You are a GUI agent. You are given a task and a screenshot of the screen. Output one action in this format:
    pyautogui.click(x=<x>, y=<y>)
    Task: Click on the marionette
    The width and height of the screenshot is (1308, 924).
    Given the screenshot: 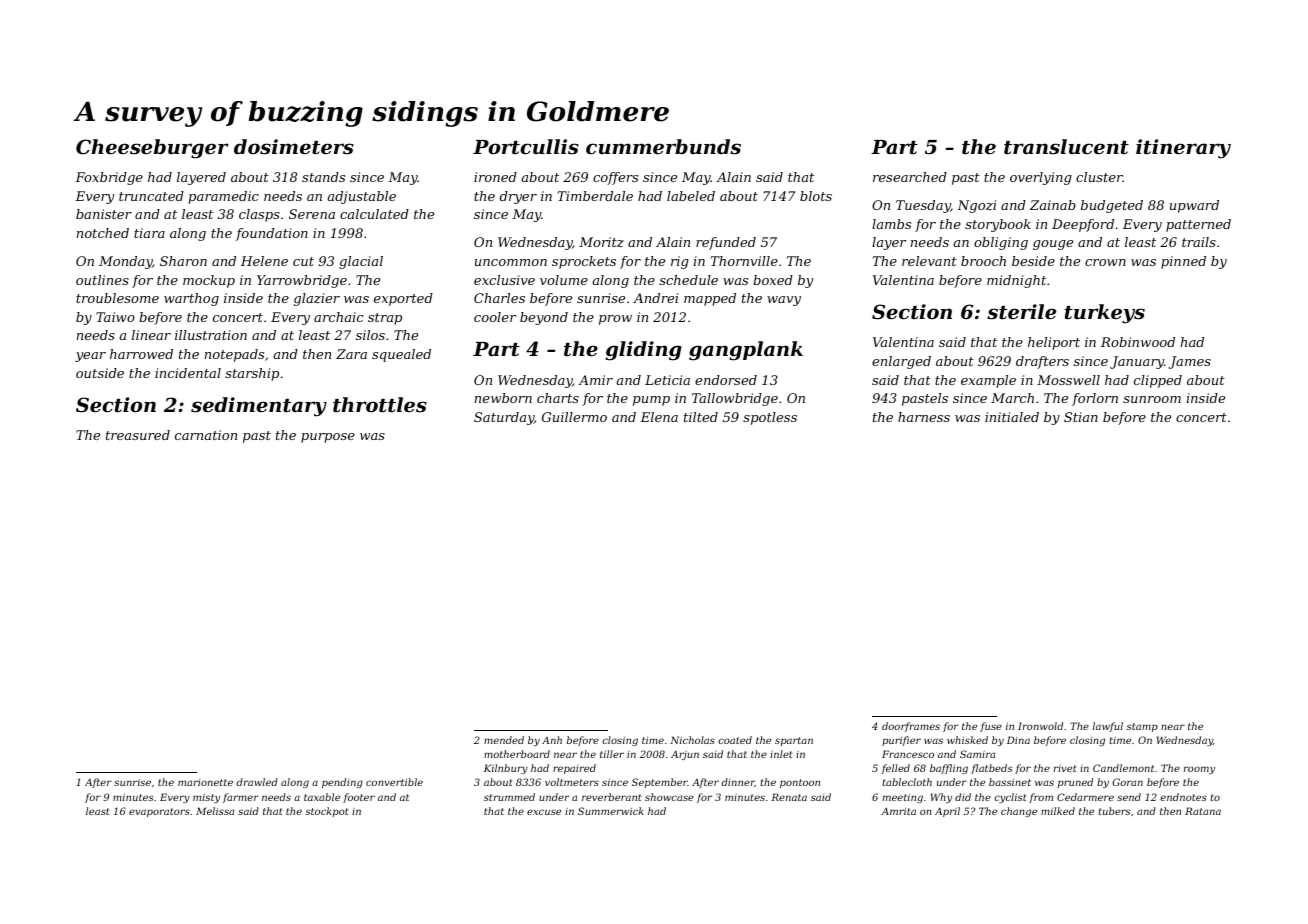 What is the action you would take?
    pyautogui.click(x=205, y=782)
